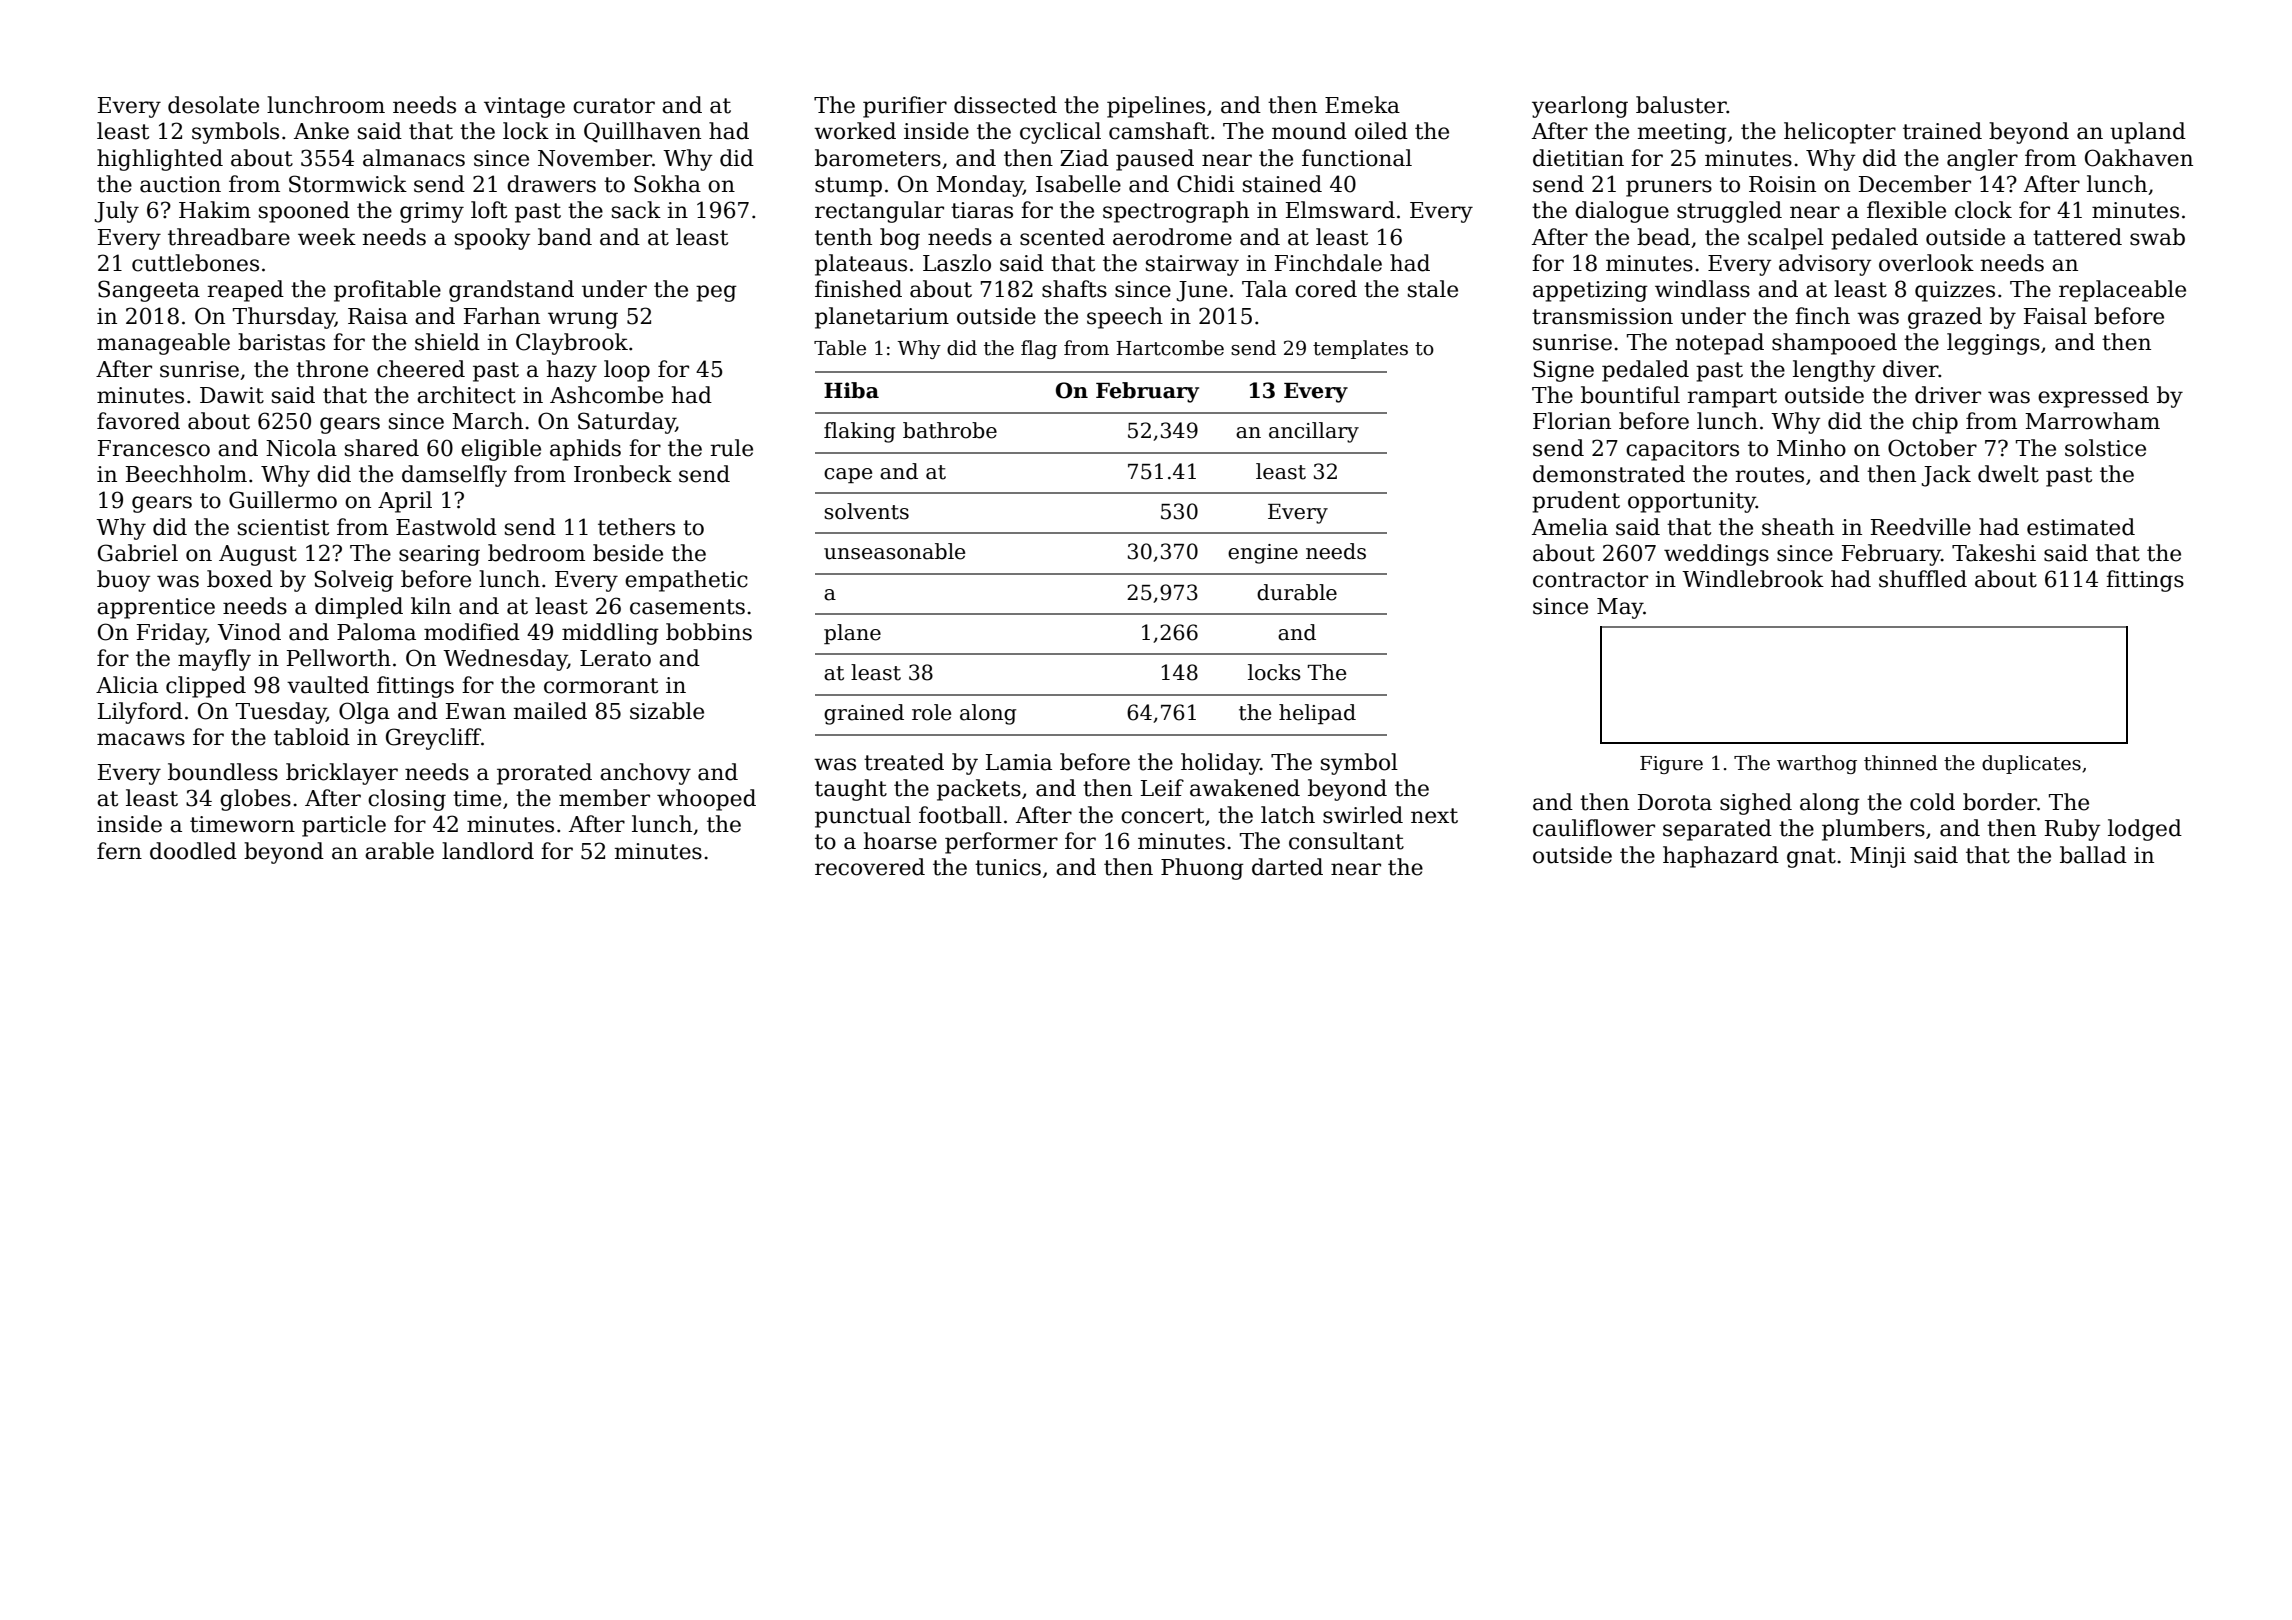 This document has width=2292, height=1620. I want to click on expressed, so click(2093, 397).
